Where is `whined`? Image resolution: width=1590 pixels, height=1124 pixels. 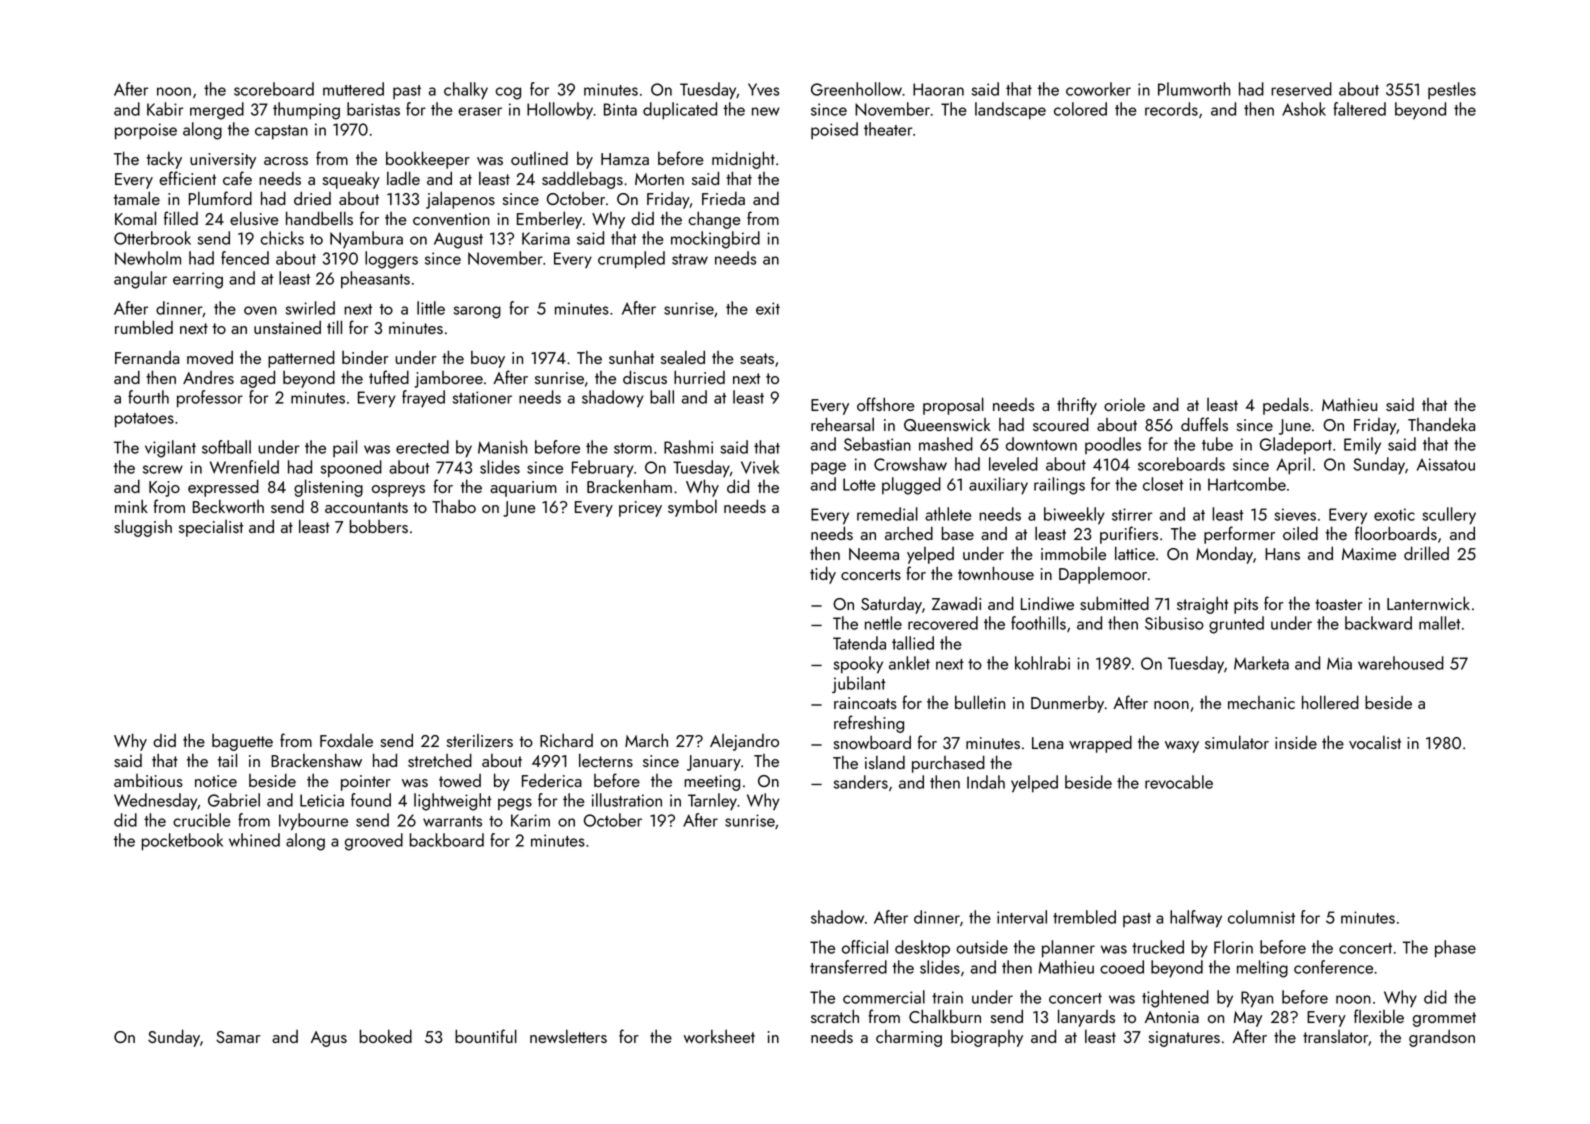 whined is located at coordinates (254, 840).
